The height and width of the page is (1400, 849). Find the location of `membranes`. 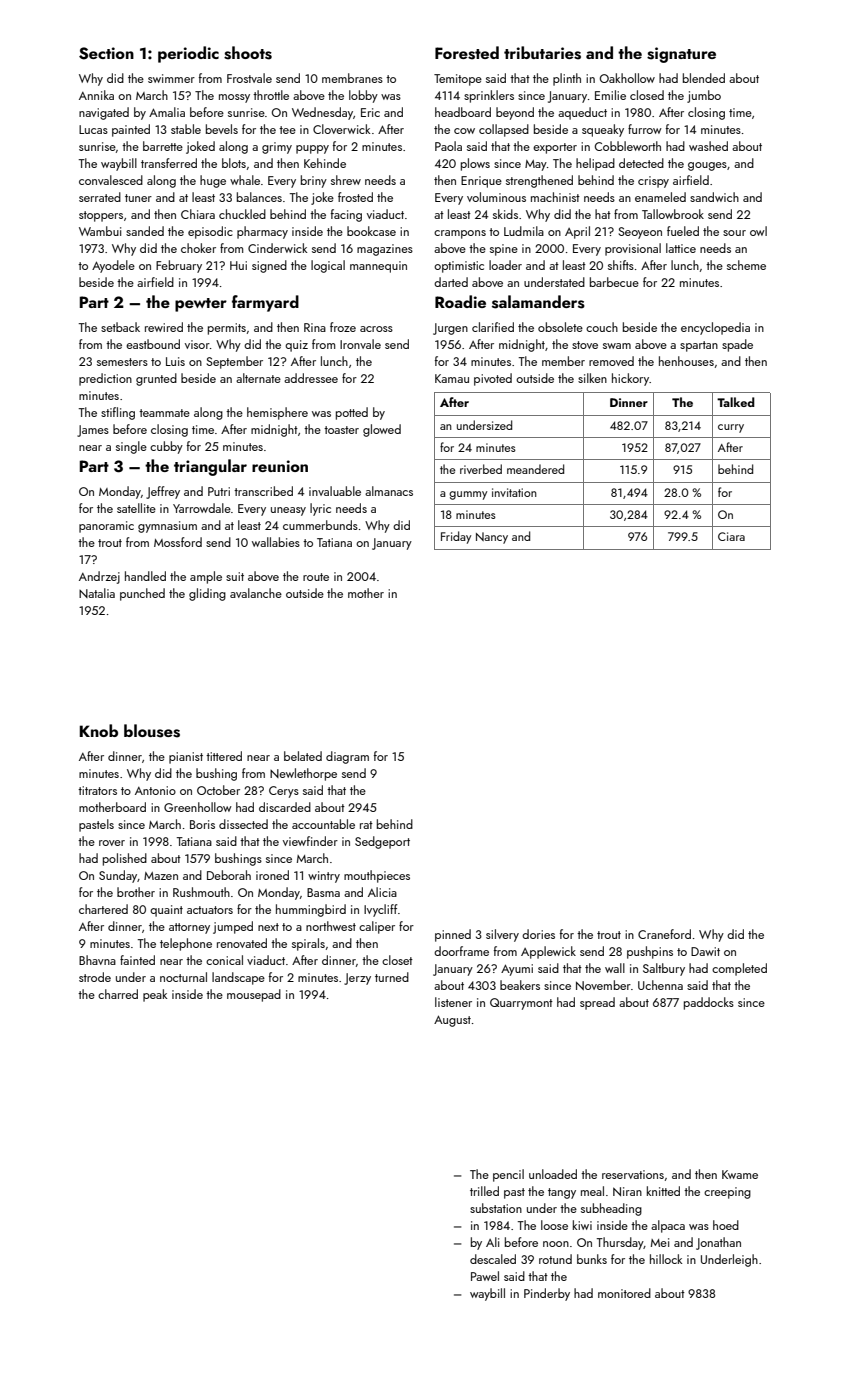

membranes is located at coordinates (352, 78).
